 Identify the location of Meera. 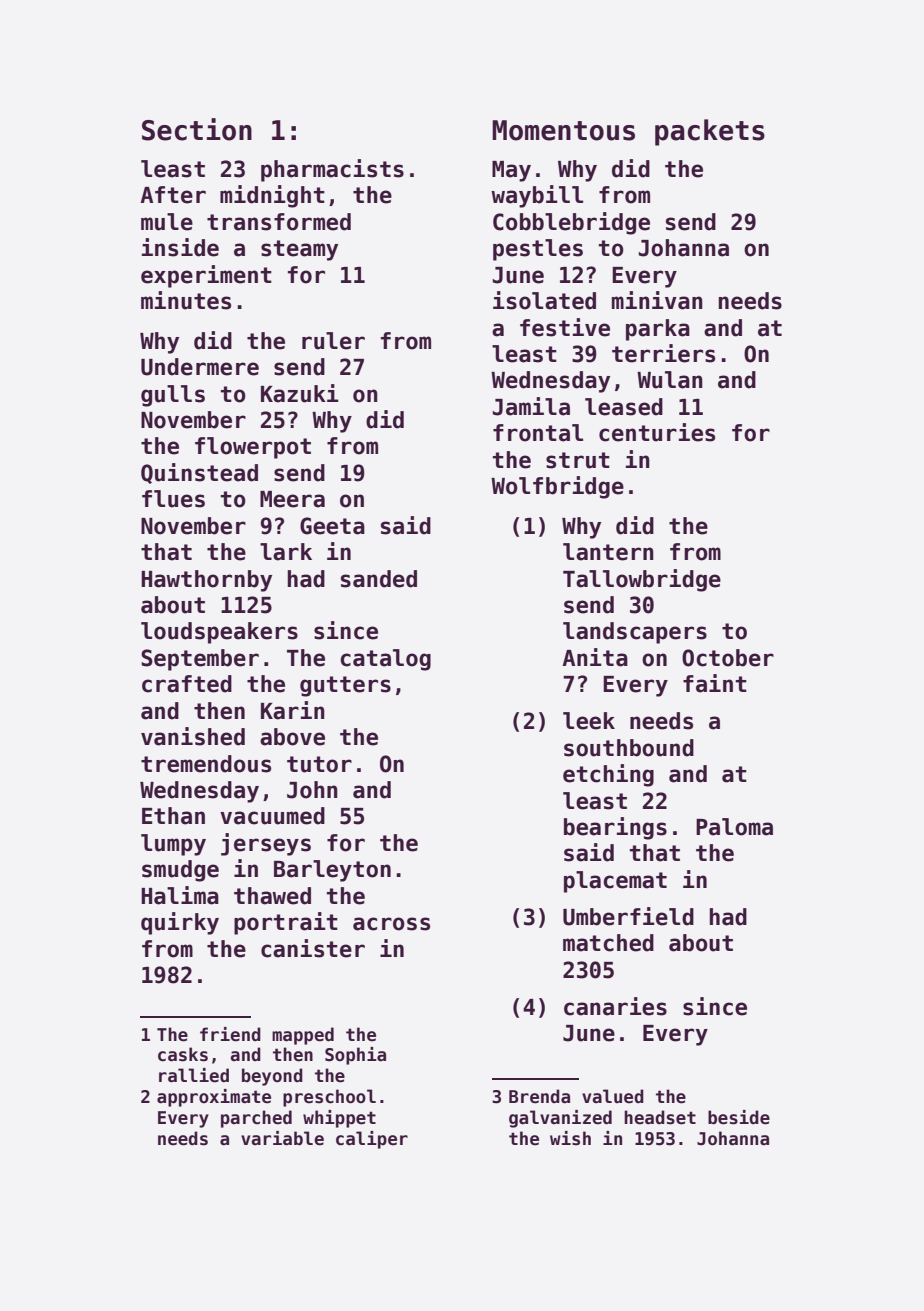
(292, 499).
